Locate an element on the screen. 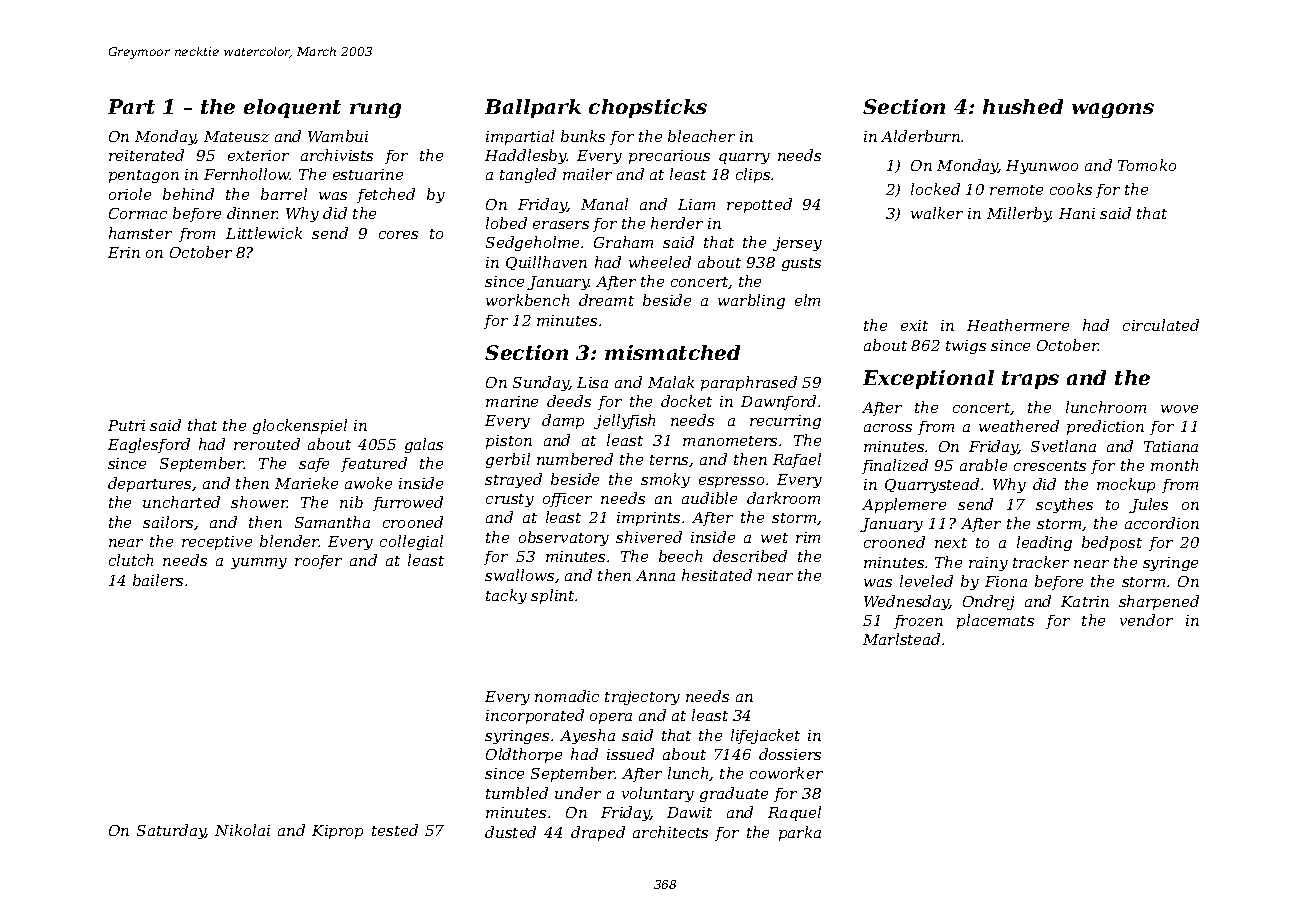 This screenshot has height=924, width=1308. Marlstead is located at coordinates (901, 639).
